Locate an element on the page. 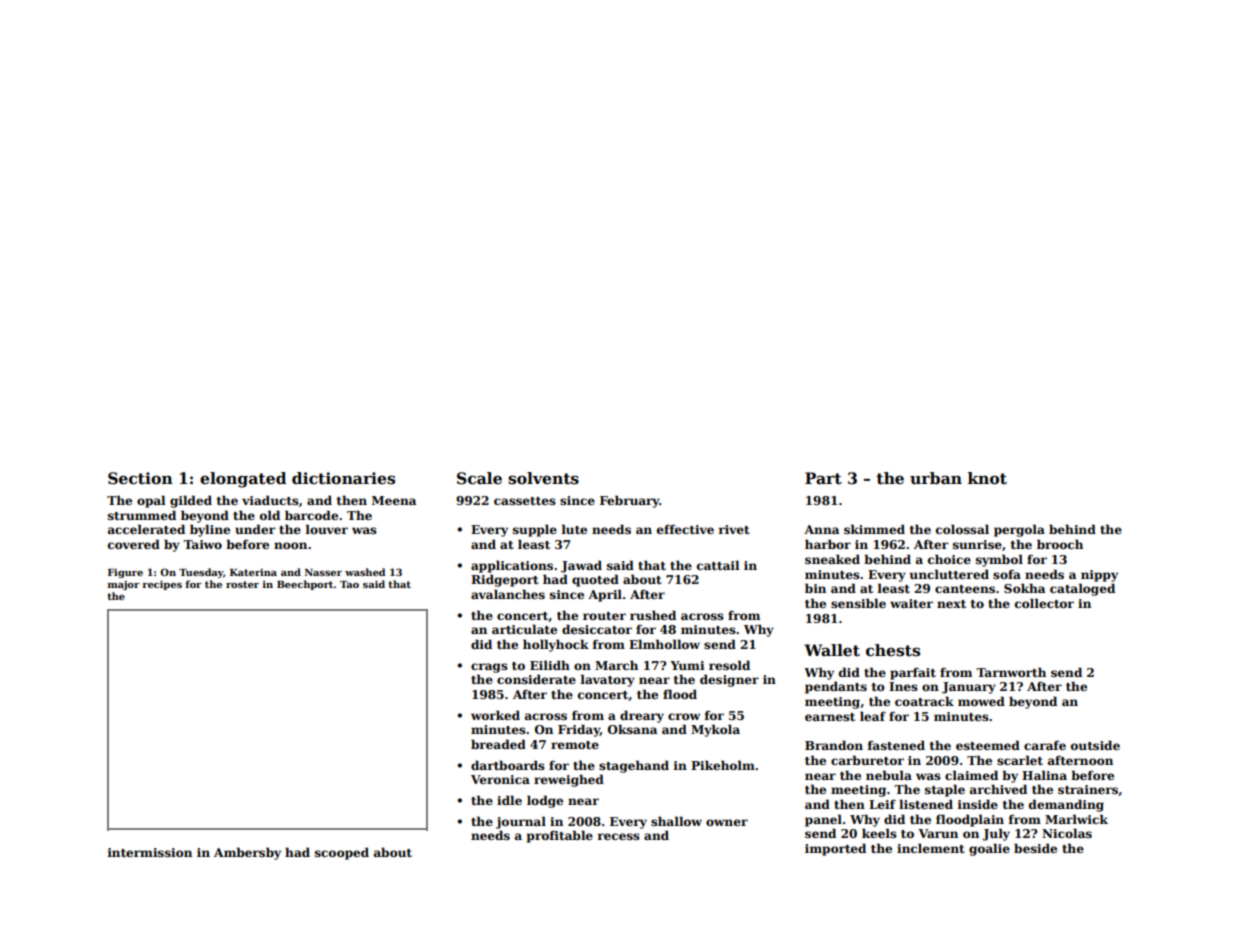 The image size is (1233, 952). uncluttered is located at coordinates (949, 574).
